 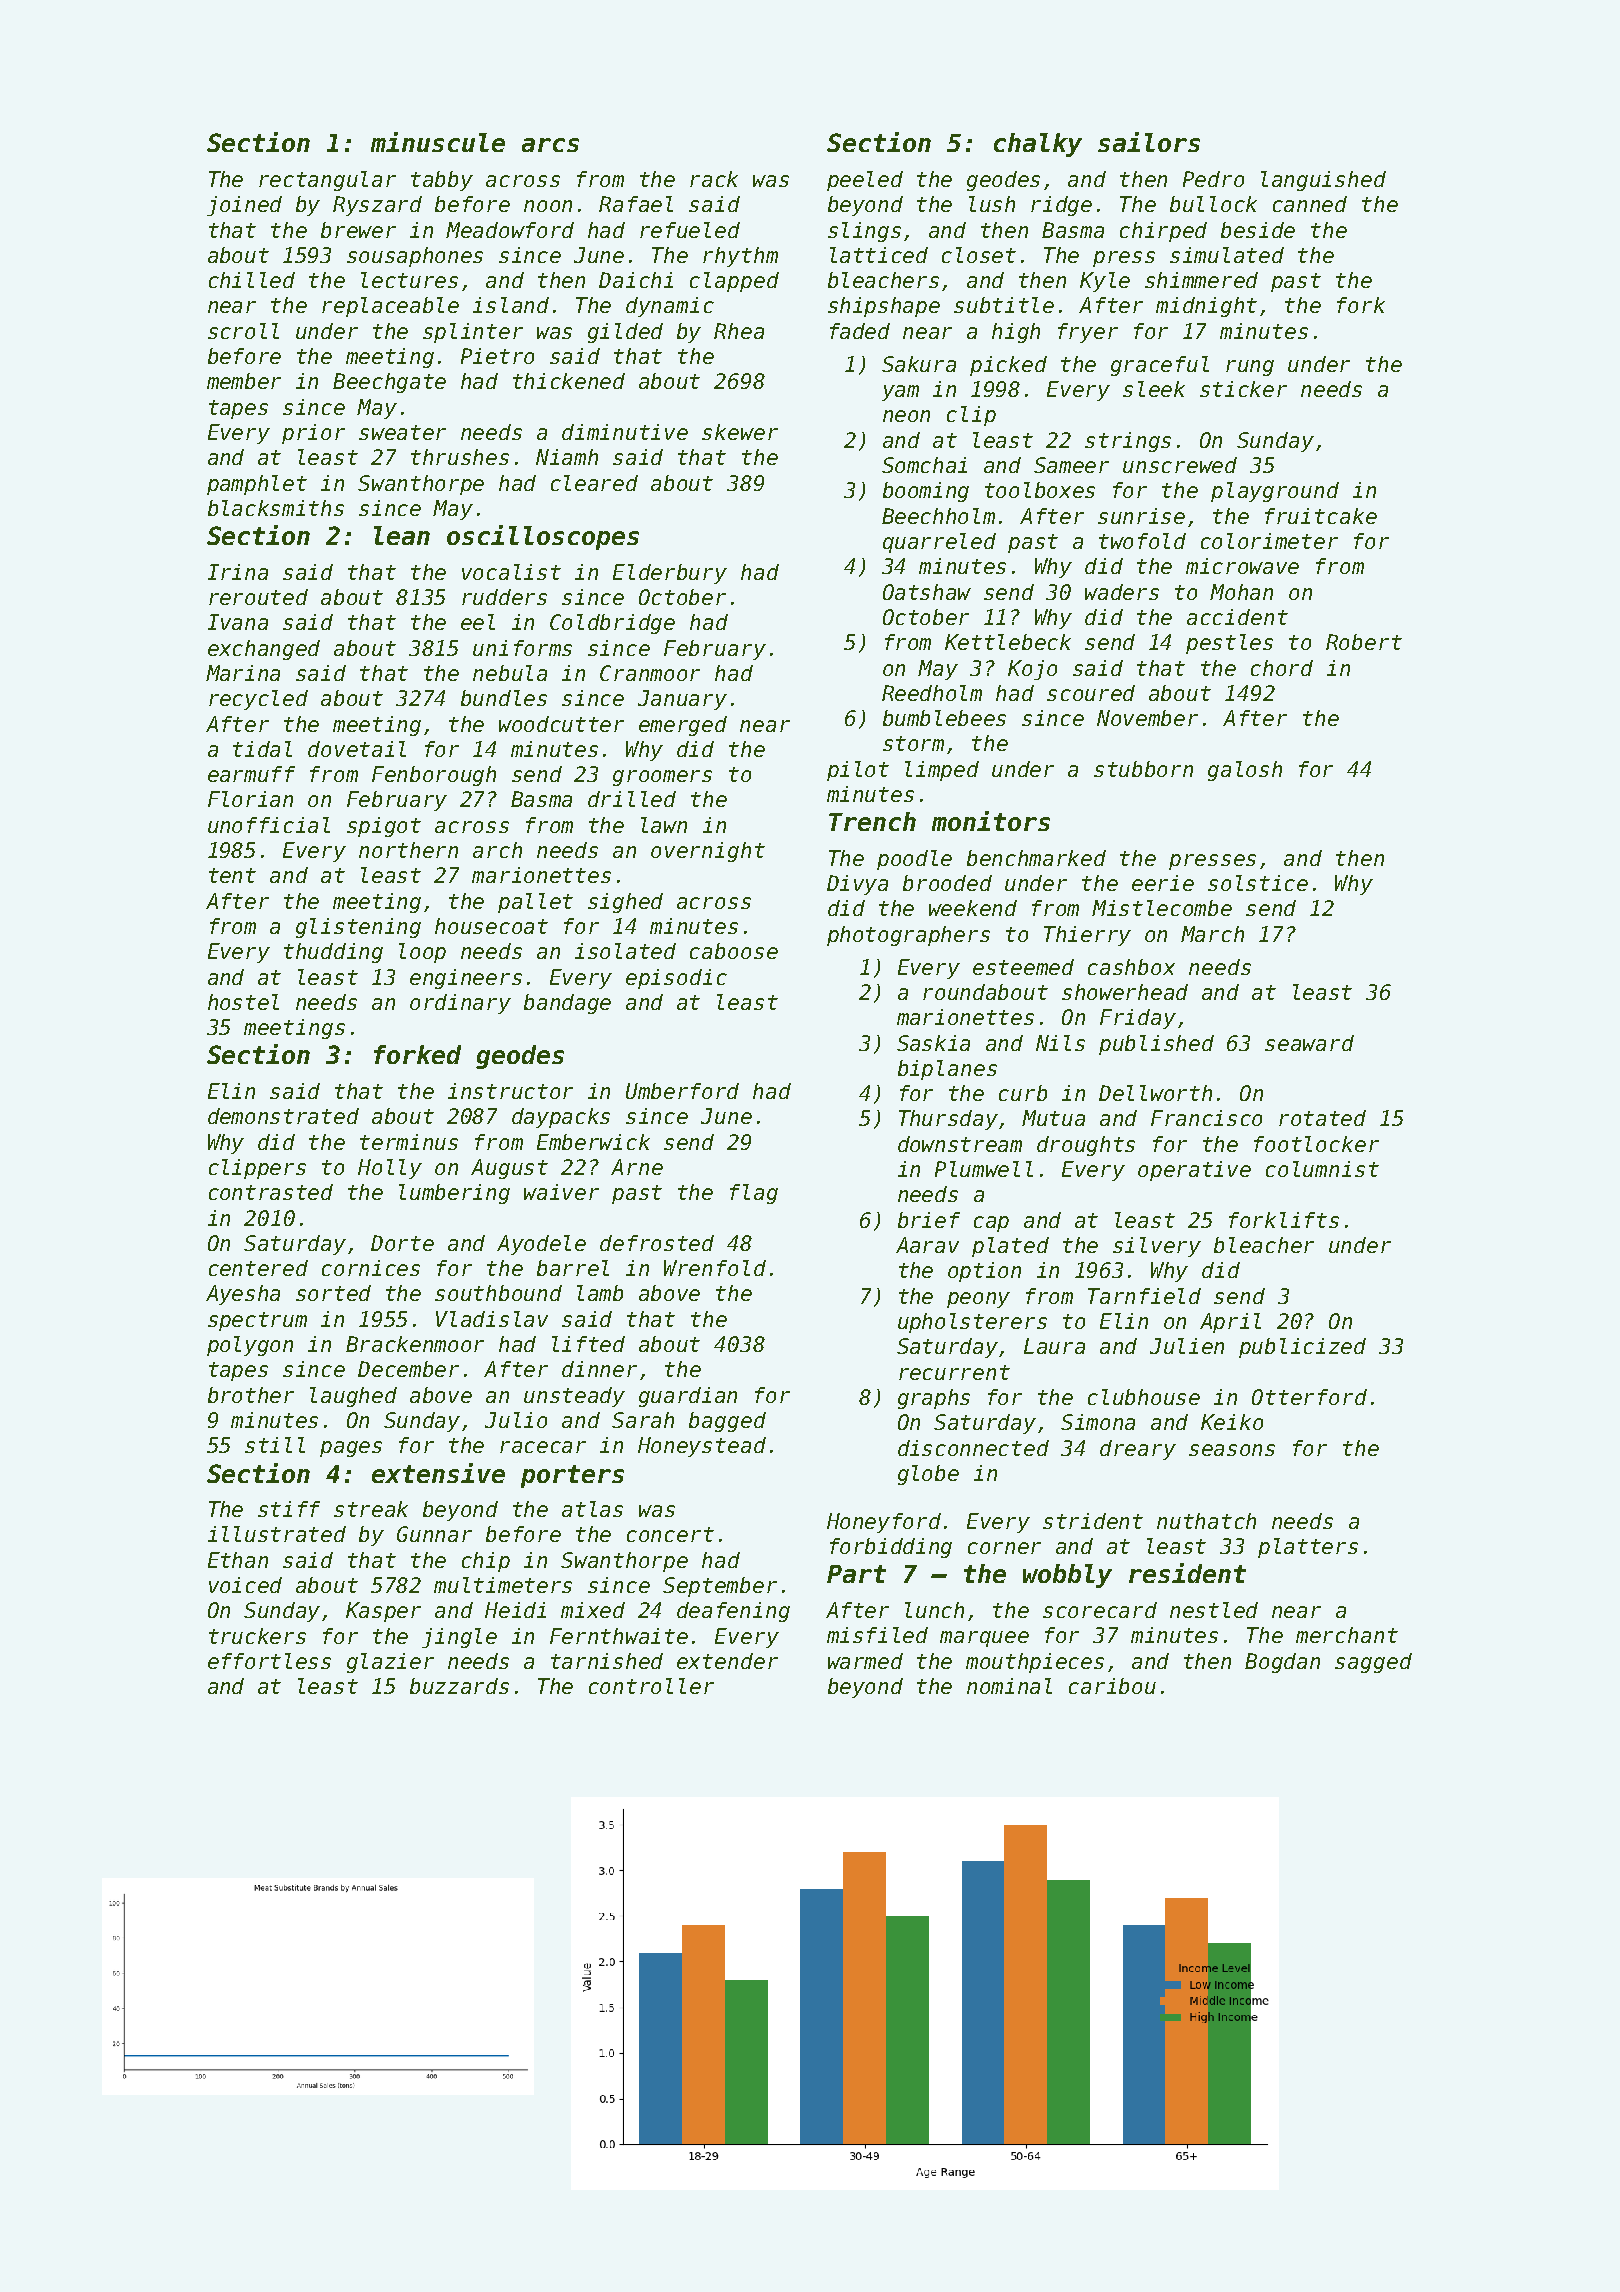 I want to click on daypacks, so click(x=561, y=1118).
